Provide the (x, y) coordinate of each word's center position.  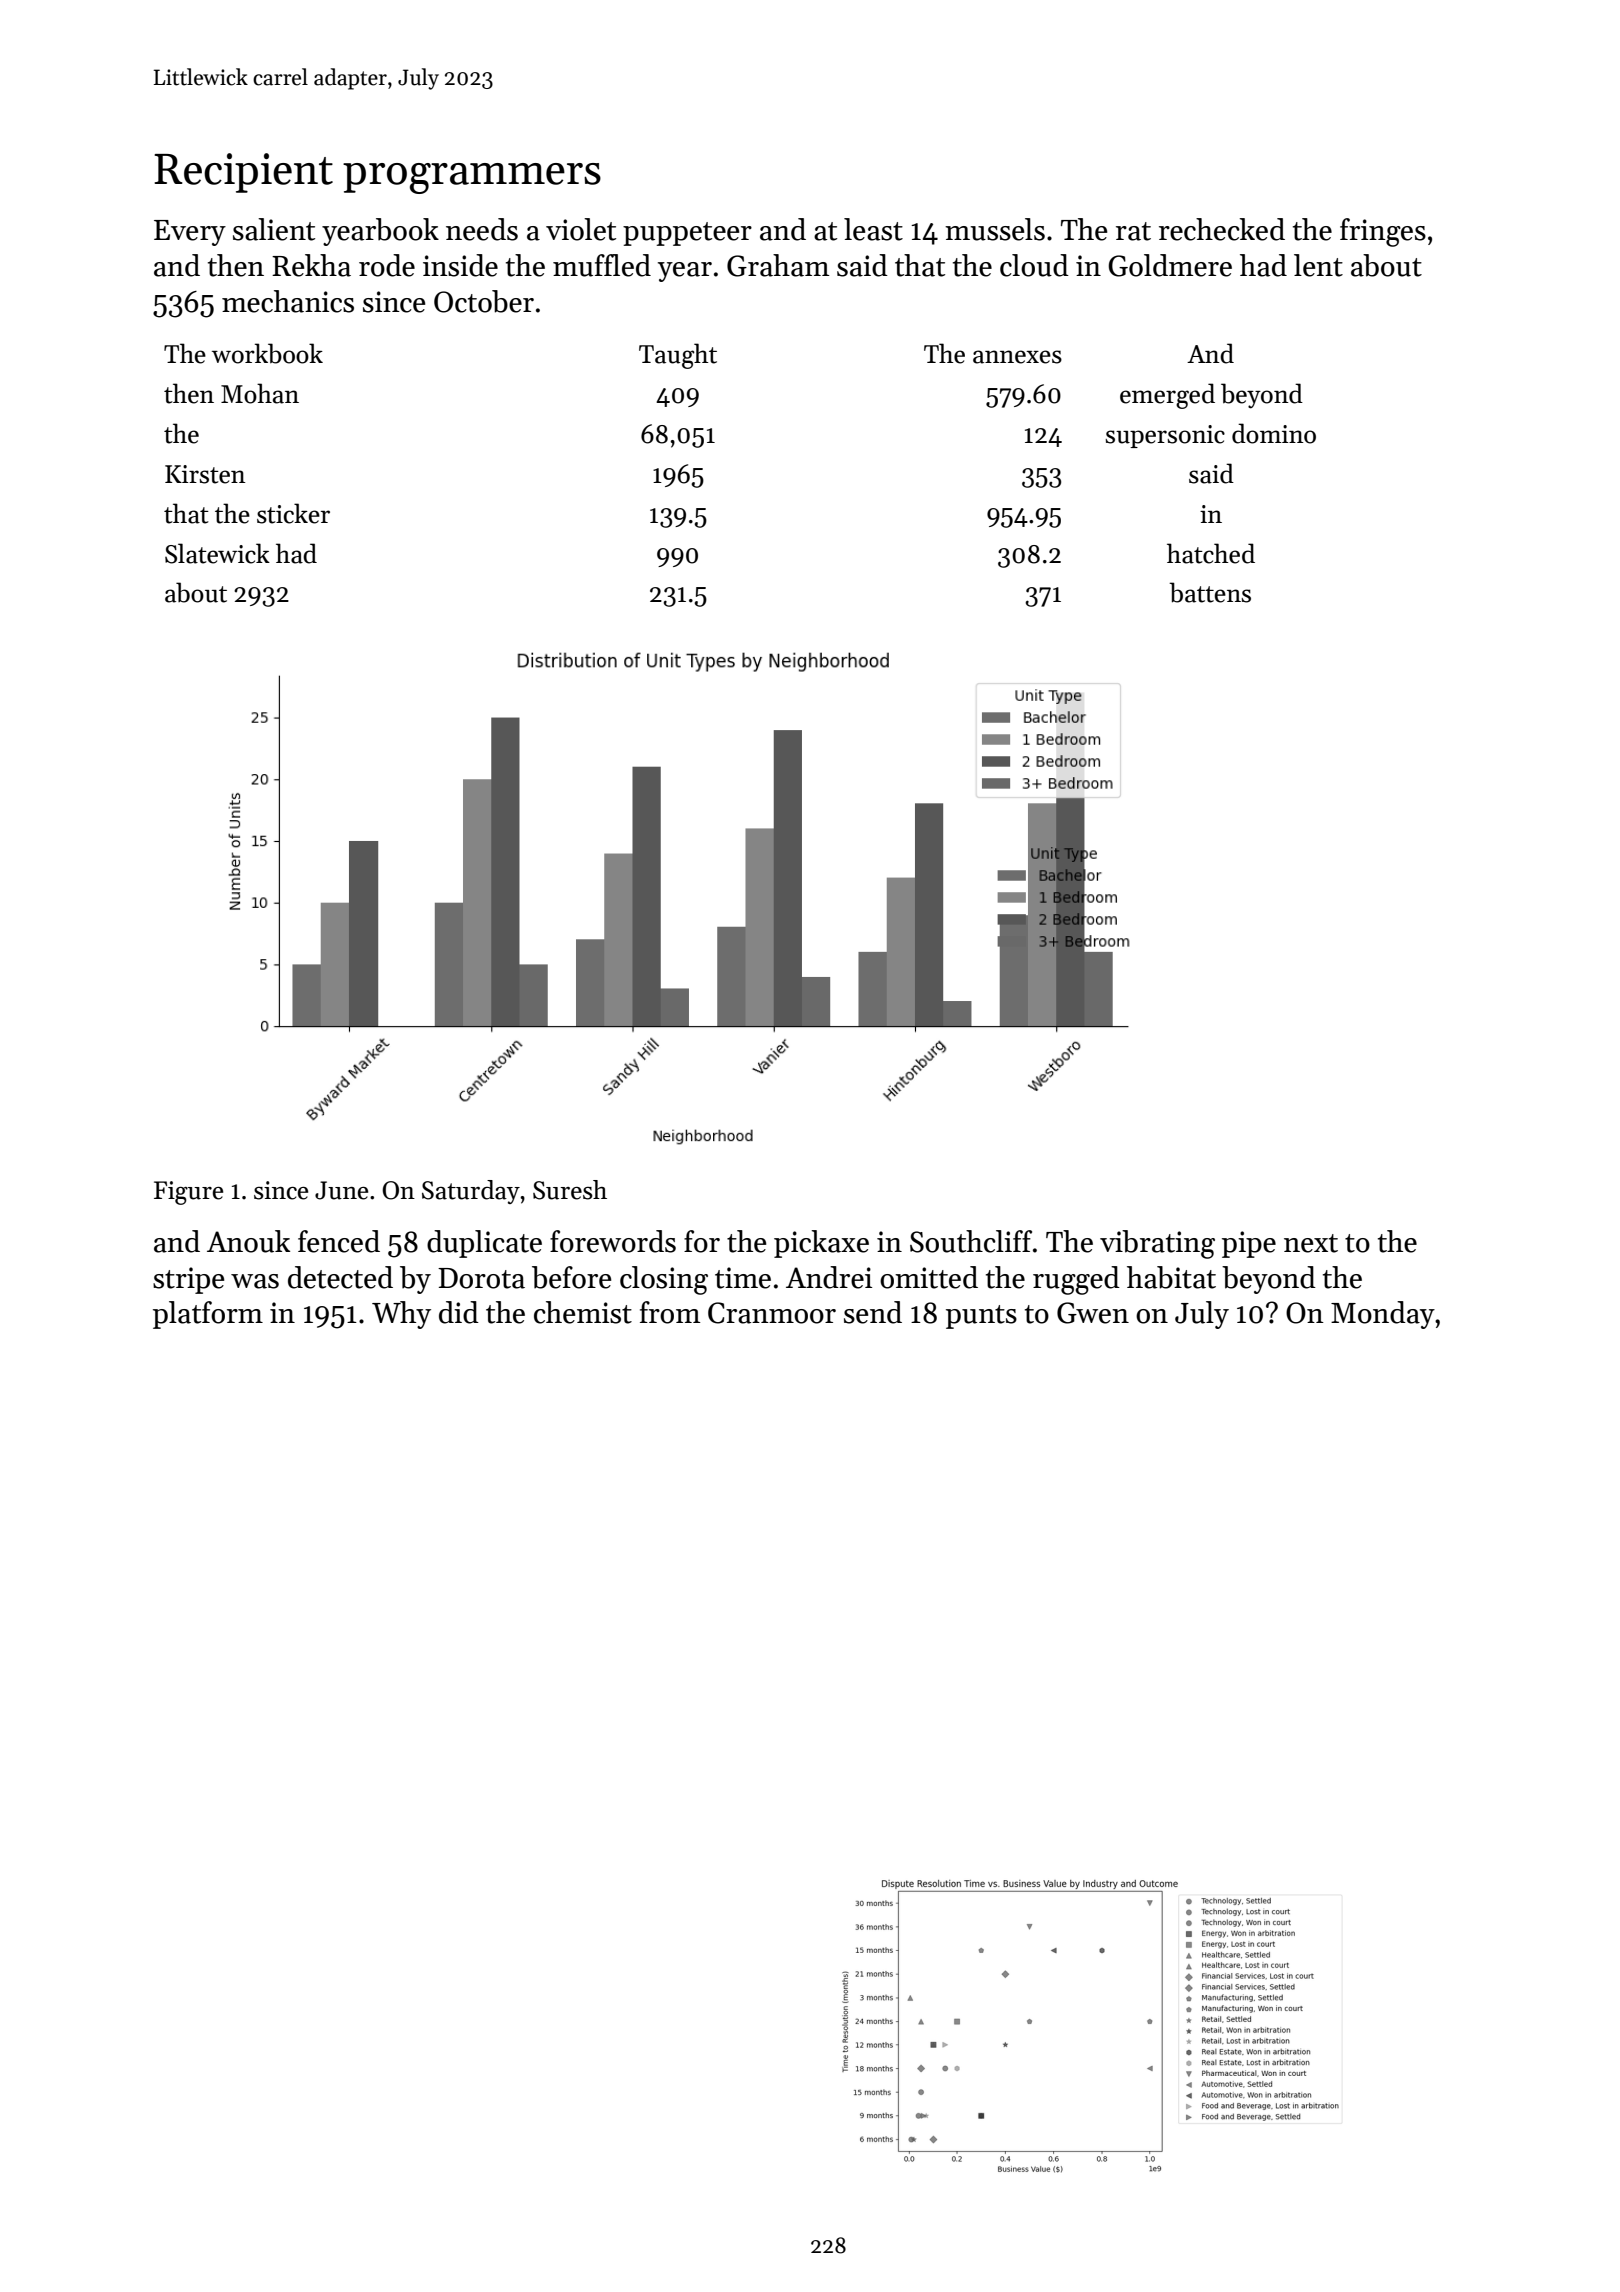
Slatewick (217, 553)
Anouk (248, 1241)
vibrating (1157, 1244)
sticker (293, 513)
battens (1210, 592)
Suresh (570, 1190)
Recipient (243, 173)
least (873, 229)
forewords (613, 1241)
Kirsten (205, 474)
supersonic (1165, 436)
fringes (1383, 232)
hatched (1211, 553)
